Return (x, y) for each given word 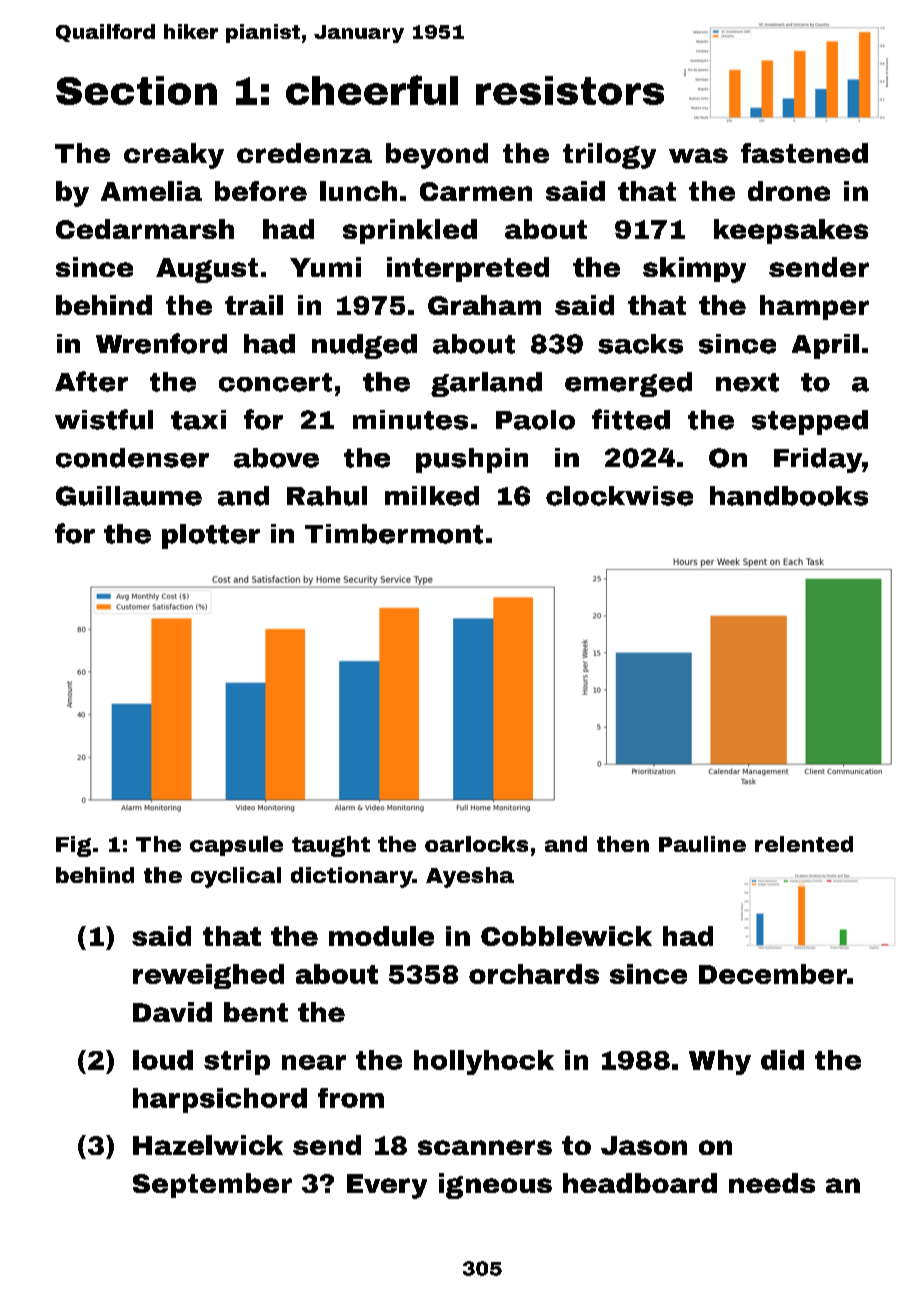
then (623, 844)
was (698, 155)
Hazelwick (208, 1145)
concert (275, 382)
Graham (484, 305)
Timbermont (394, 534)
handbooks (789, 496)
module (381, 936)
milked (432, 496)
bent (256, 1012)
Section (136, 90)
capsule (236, 846)
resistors (570, 90)
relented (804, 844)
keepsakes (791, 231)
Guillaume (129, 496)
